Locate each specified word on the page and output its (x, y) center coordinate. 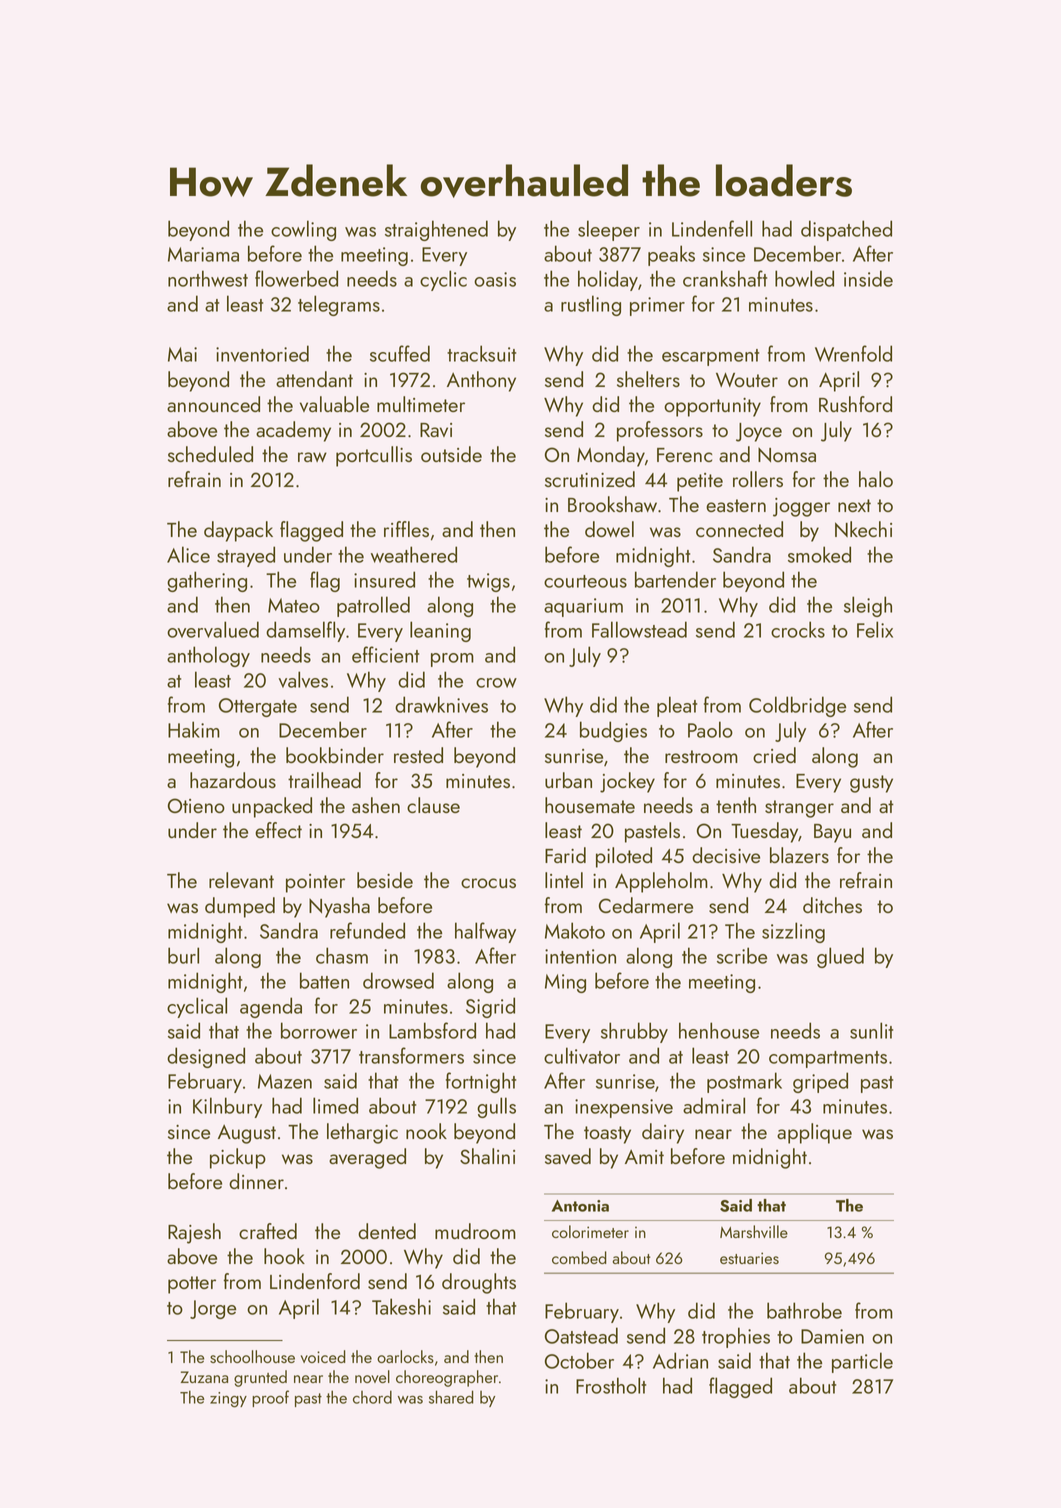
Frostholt (611, 1385)
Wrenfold (853, 353)
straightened (436, 230)
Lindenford (315, 1281)
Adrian (680, 1360)
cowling (303, 230)
